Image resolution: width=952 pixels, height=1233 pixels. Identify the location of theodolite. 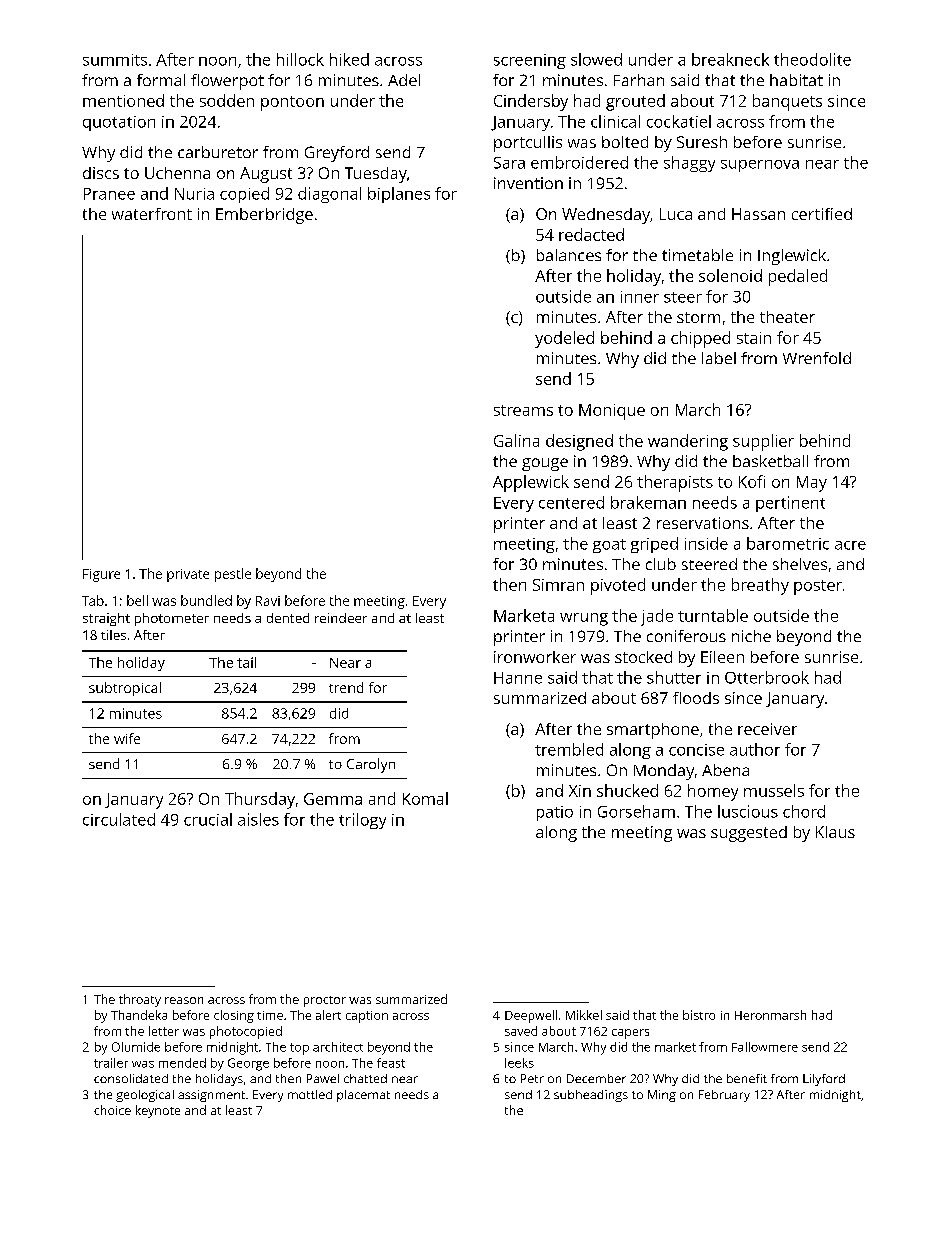
(812, 59).
